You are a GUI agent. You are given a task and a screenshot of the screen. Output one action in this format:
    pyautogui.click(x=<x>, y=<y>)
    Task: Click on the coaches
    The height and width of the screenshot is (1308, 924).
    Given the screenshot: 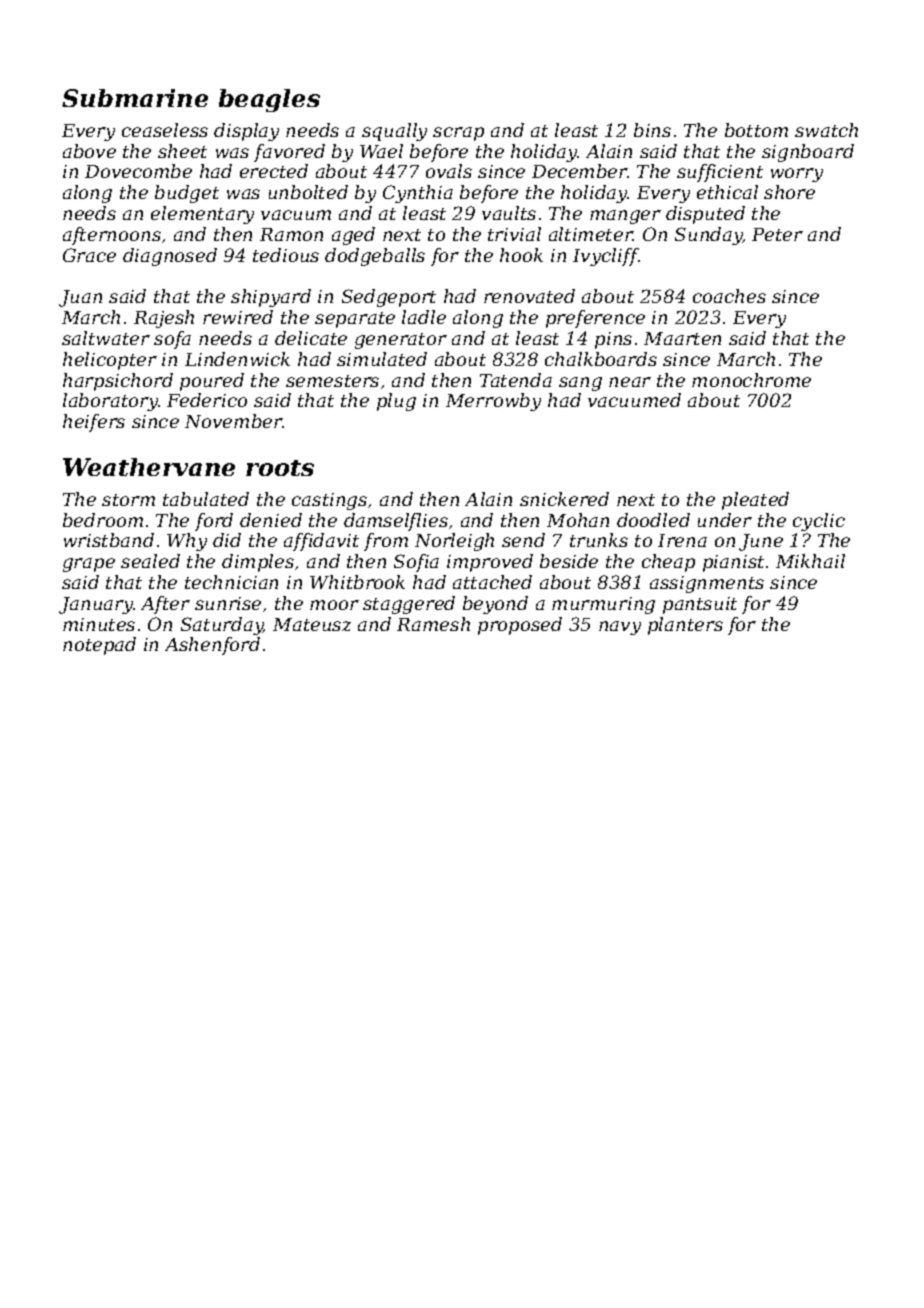 What is the action you would take?
    pyautogui.click(x=729, y=296)
